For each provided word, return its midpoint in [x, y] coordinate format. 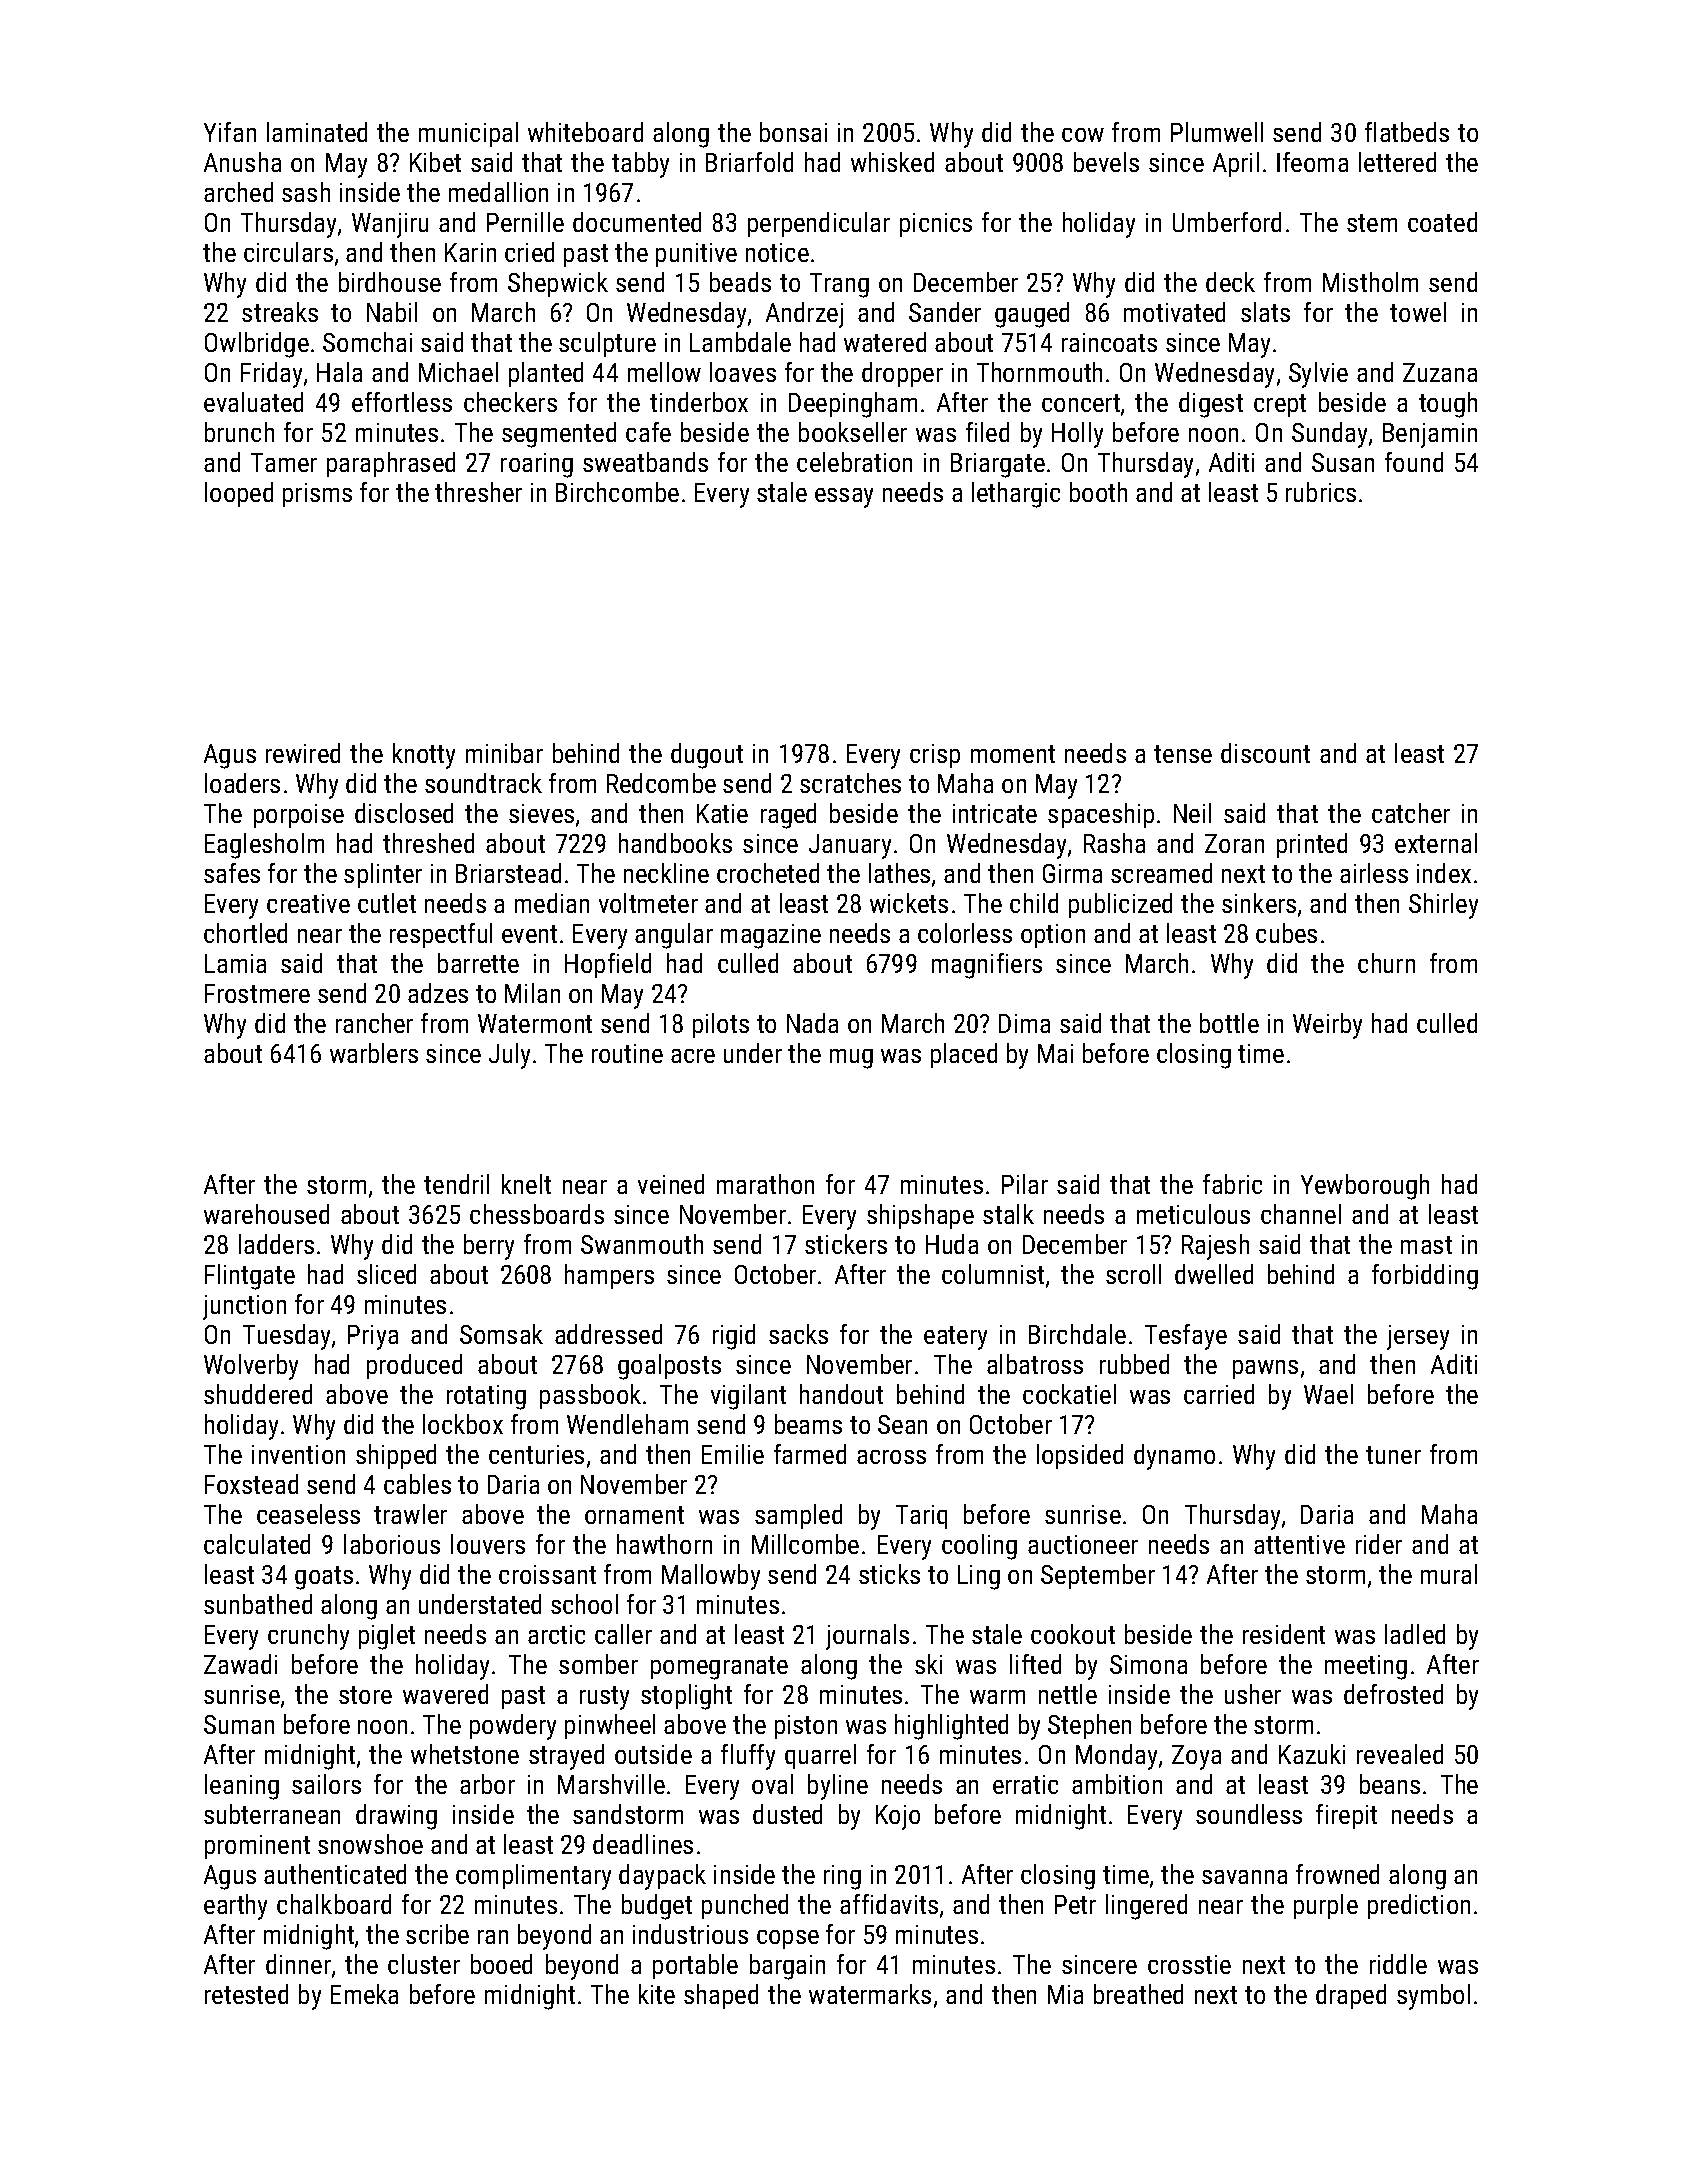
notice [777, 252]
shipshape [920, 1216]
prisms [317, 495]
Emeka [364, 1994]
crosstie [1189, 1964]
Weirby [1327, 1026]
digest [1211, 405]
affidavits [889, 1904]
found [1414, 462]
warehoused [266, 1214]
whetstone [465, 1754]
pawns [1265, 1369]
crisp [935, 756]
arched [238, 192]
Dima [1024, 1023]
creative [308, 903]
